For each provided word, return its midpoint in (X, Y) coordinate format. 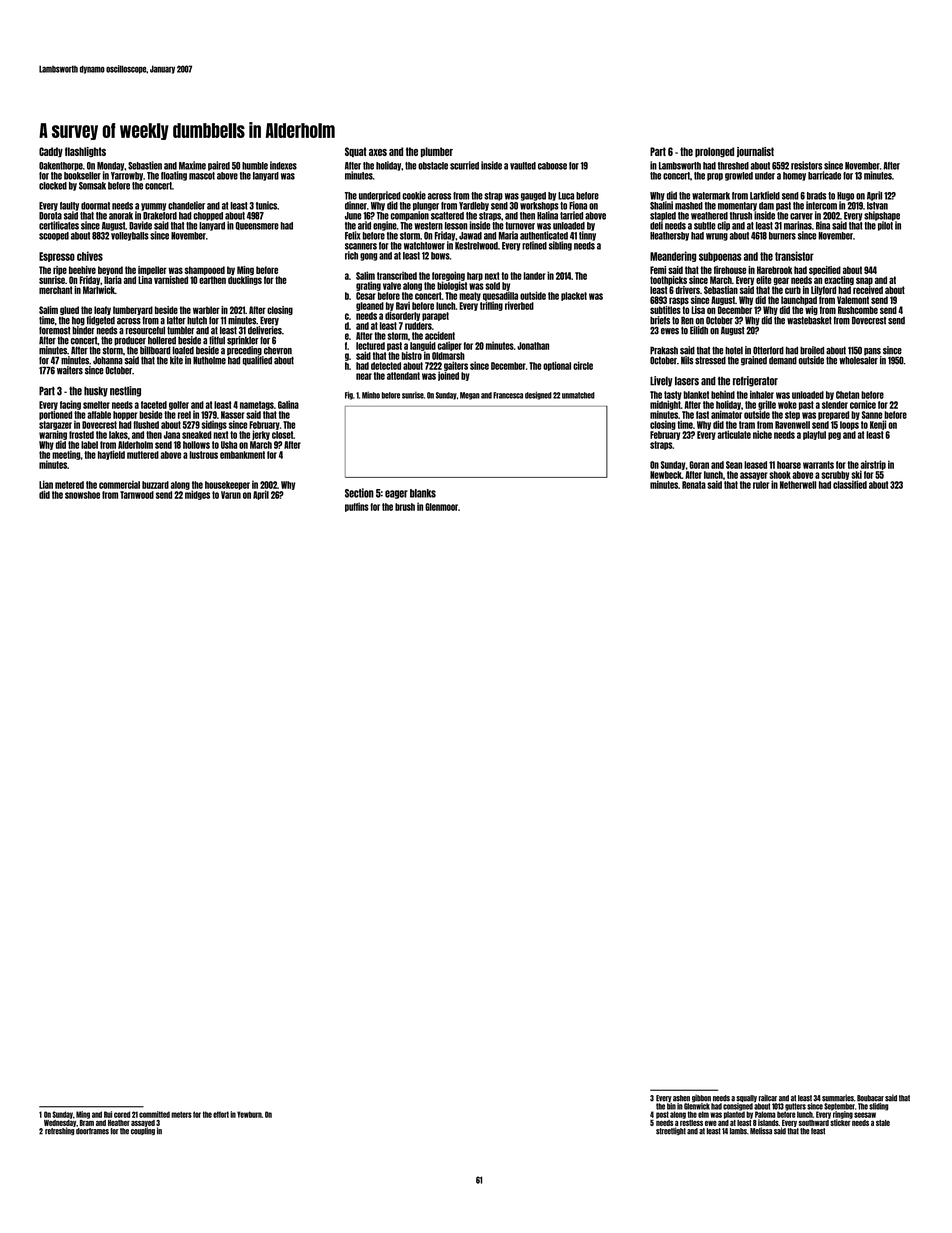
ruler (761, 485)
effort (221, 1114)
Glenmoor (441, 507)
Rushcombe (858, 310)
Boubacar (870, 1098)
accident (440, 335)
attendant (403, 376)
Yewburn (249, 1114)
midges (197, 495)
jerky (261, 435)
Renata (694, 485)
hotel (734, 350)
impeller (152, 270)
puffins (357, 507)
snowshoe (82, 495)
